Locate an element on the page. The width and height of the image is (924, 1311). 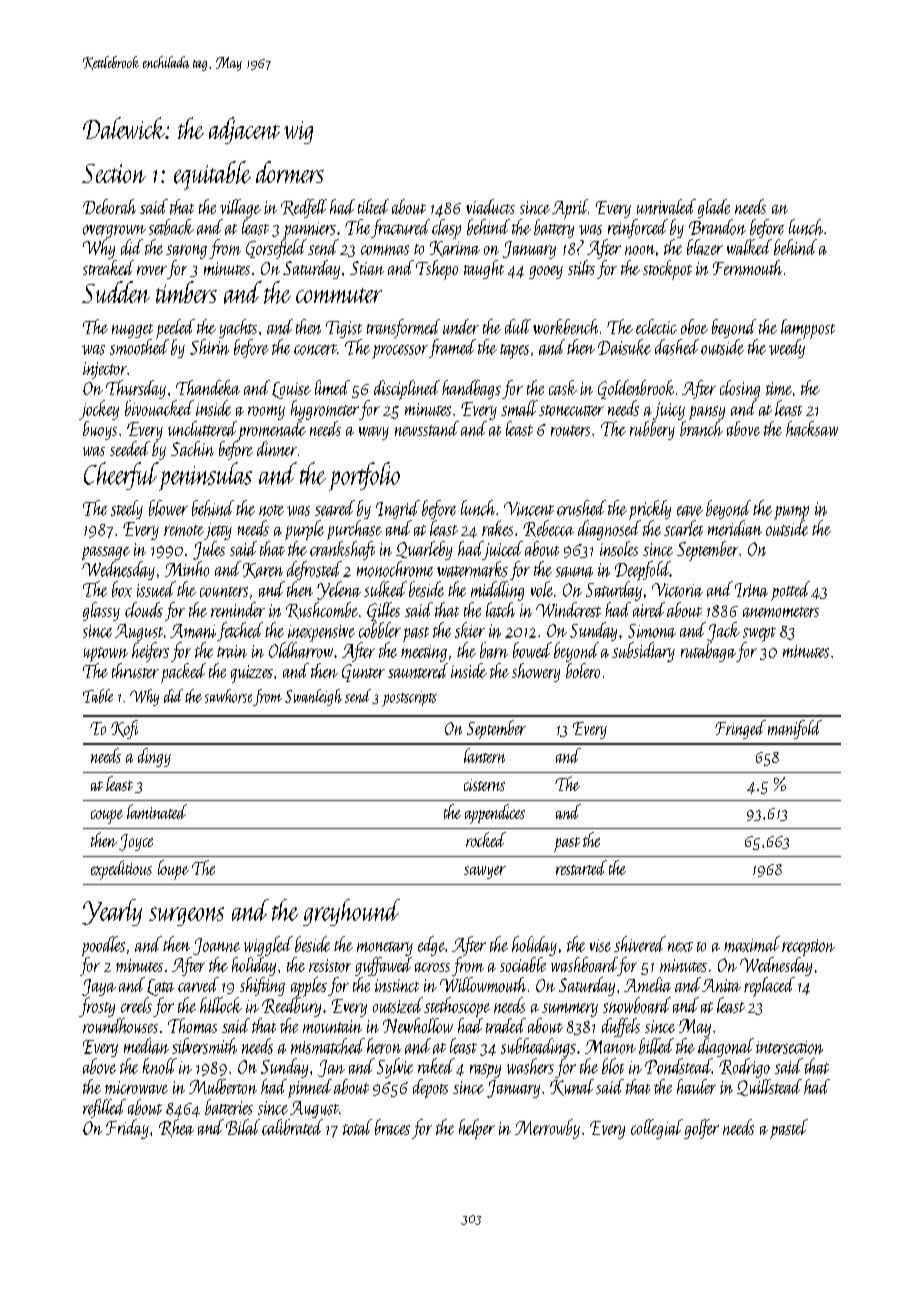
uptown is located at coordinates (106, 654).
